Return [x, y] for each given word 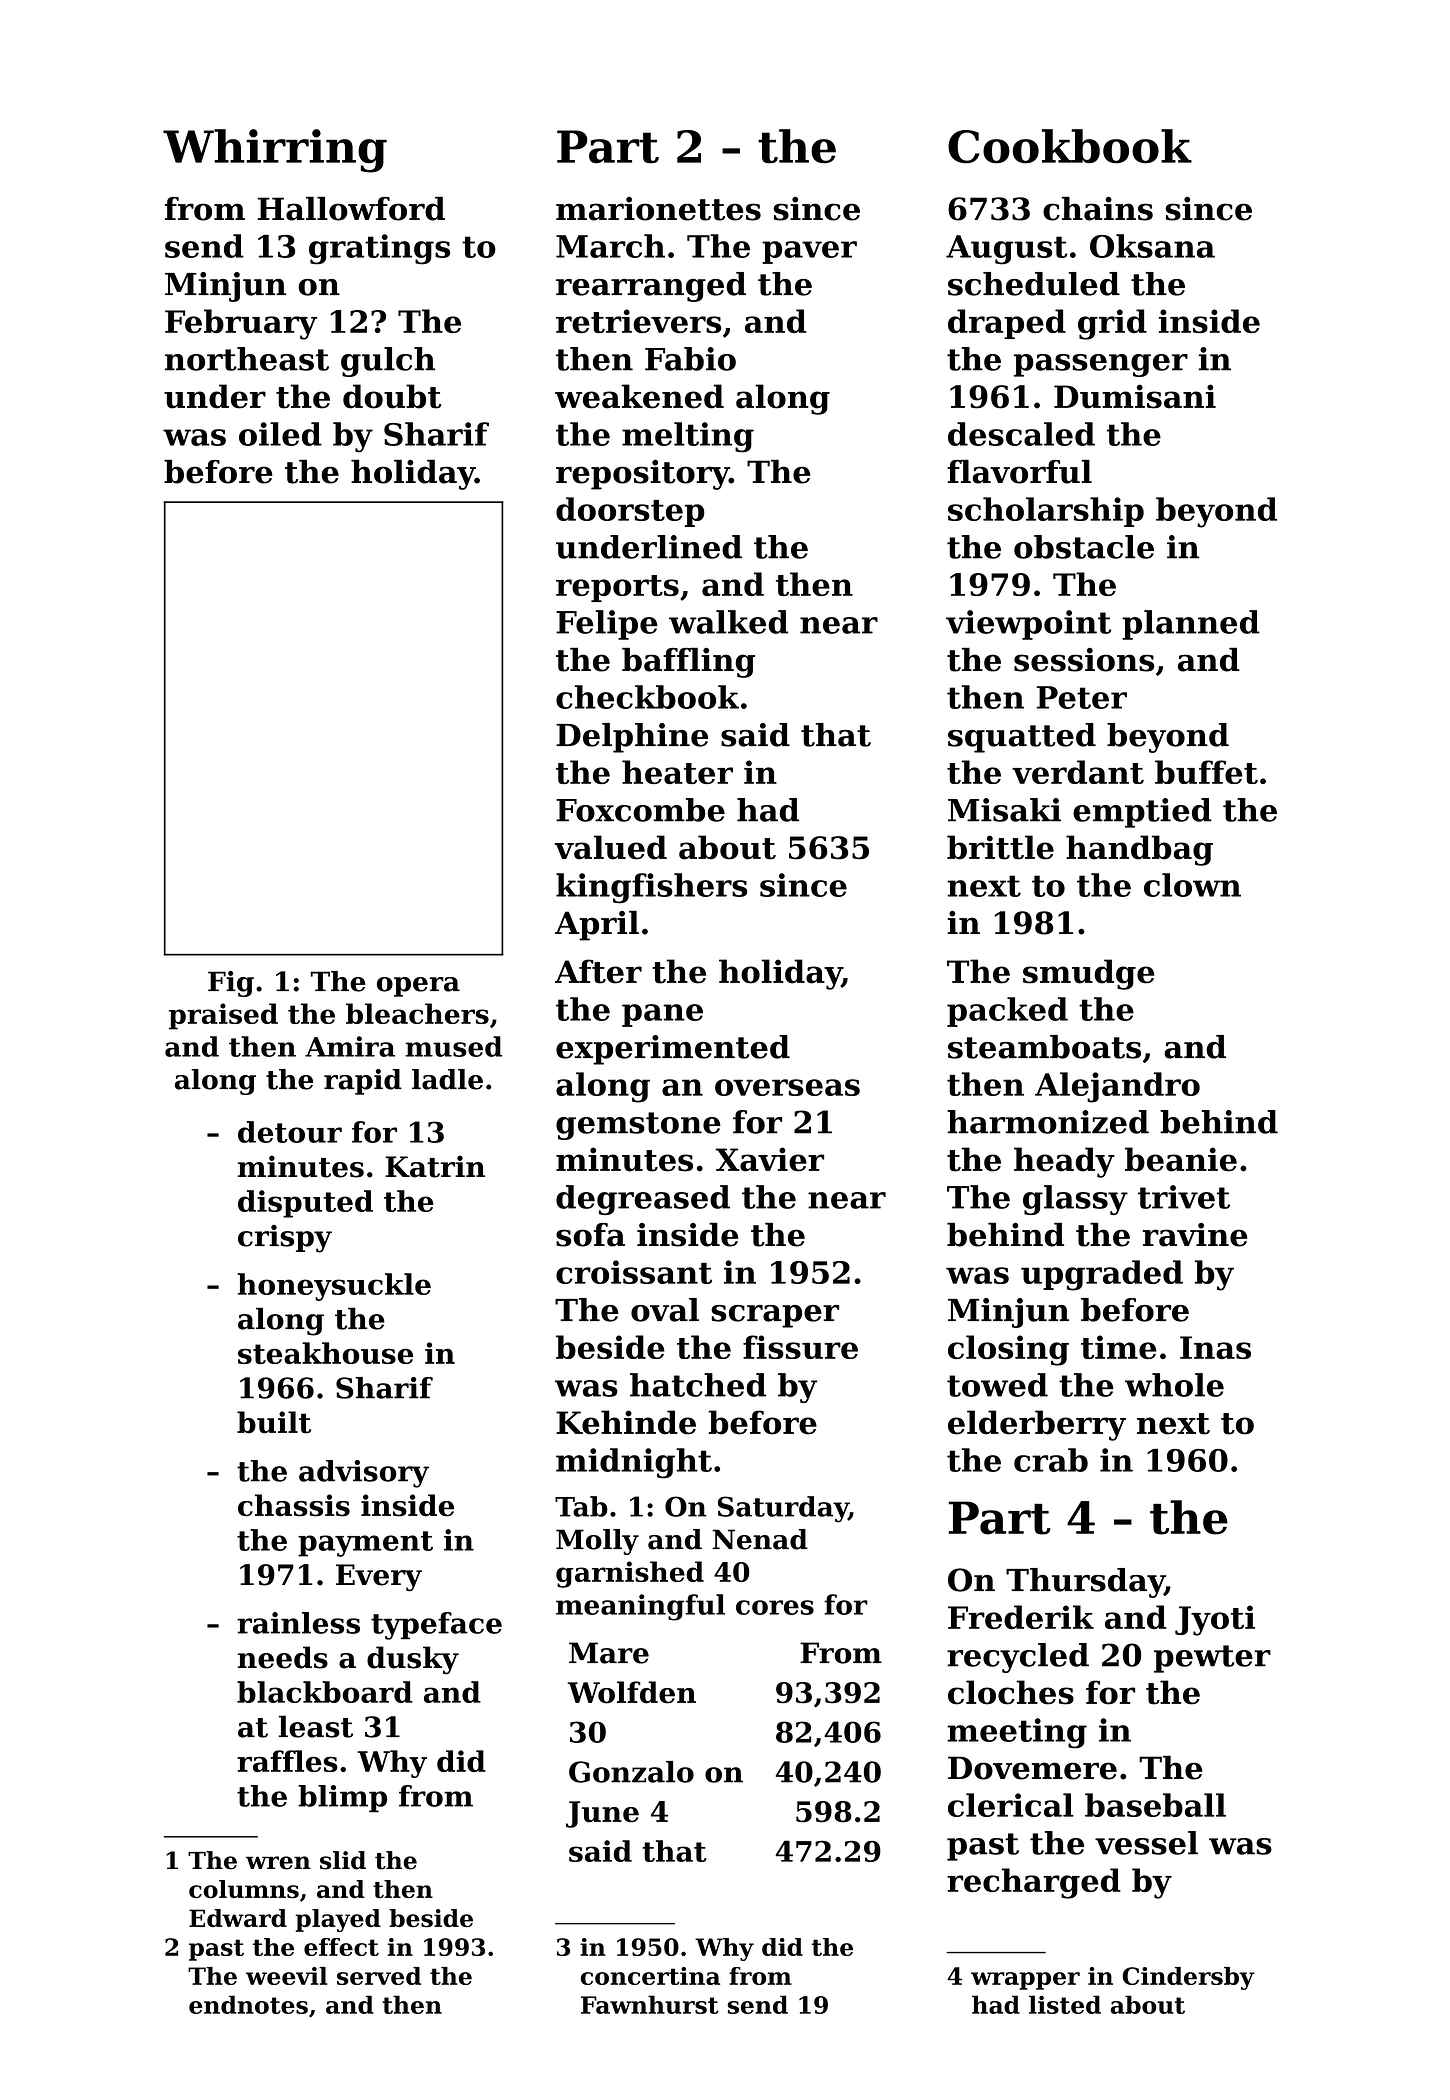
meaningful [640, 1607]
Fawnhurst [650, 2004]
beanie [1181, 1159]
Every [379, 1578]
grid [1112, 324]
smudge [1089, 974]
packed [1007, 1012]
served [379, 1976]
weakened [639, 396]
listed [1065, 2004]
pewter [1212, 1659]
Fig [231, 984]
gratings [379, 249]
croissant [634, 1272]
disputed [305, 1204]
